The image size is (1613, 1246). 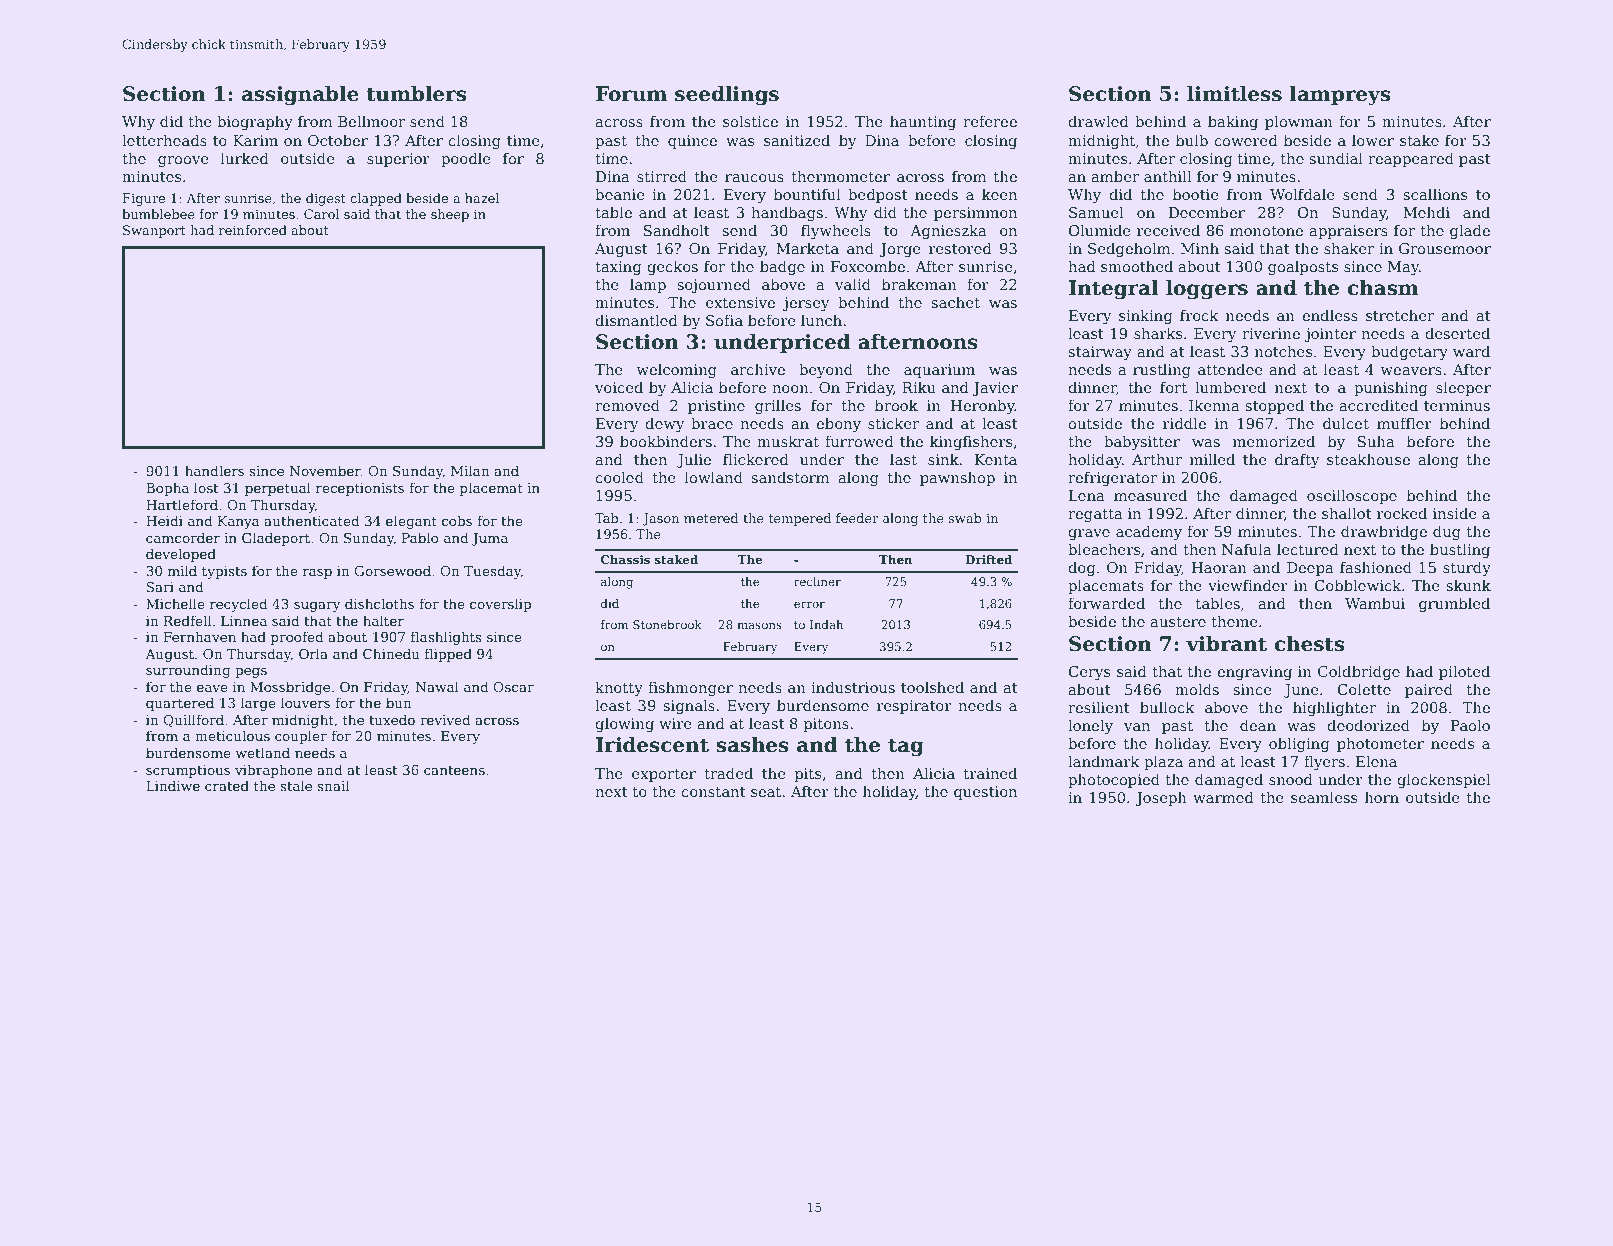 I want to click on valid, so click(x=853, y=284).
